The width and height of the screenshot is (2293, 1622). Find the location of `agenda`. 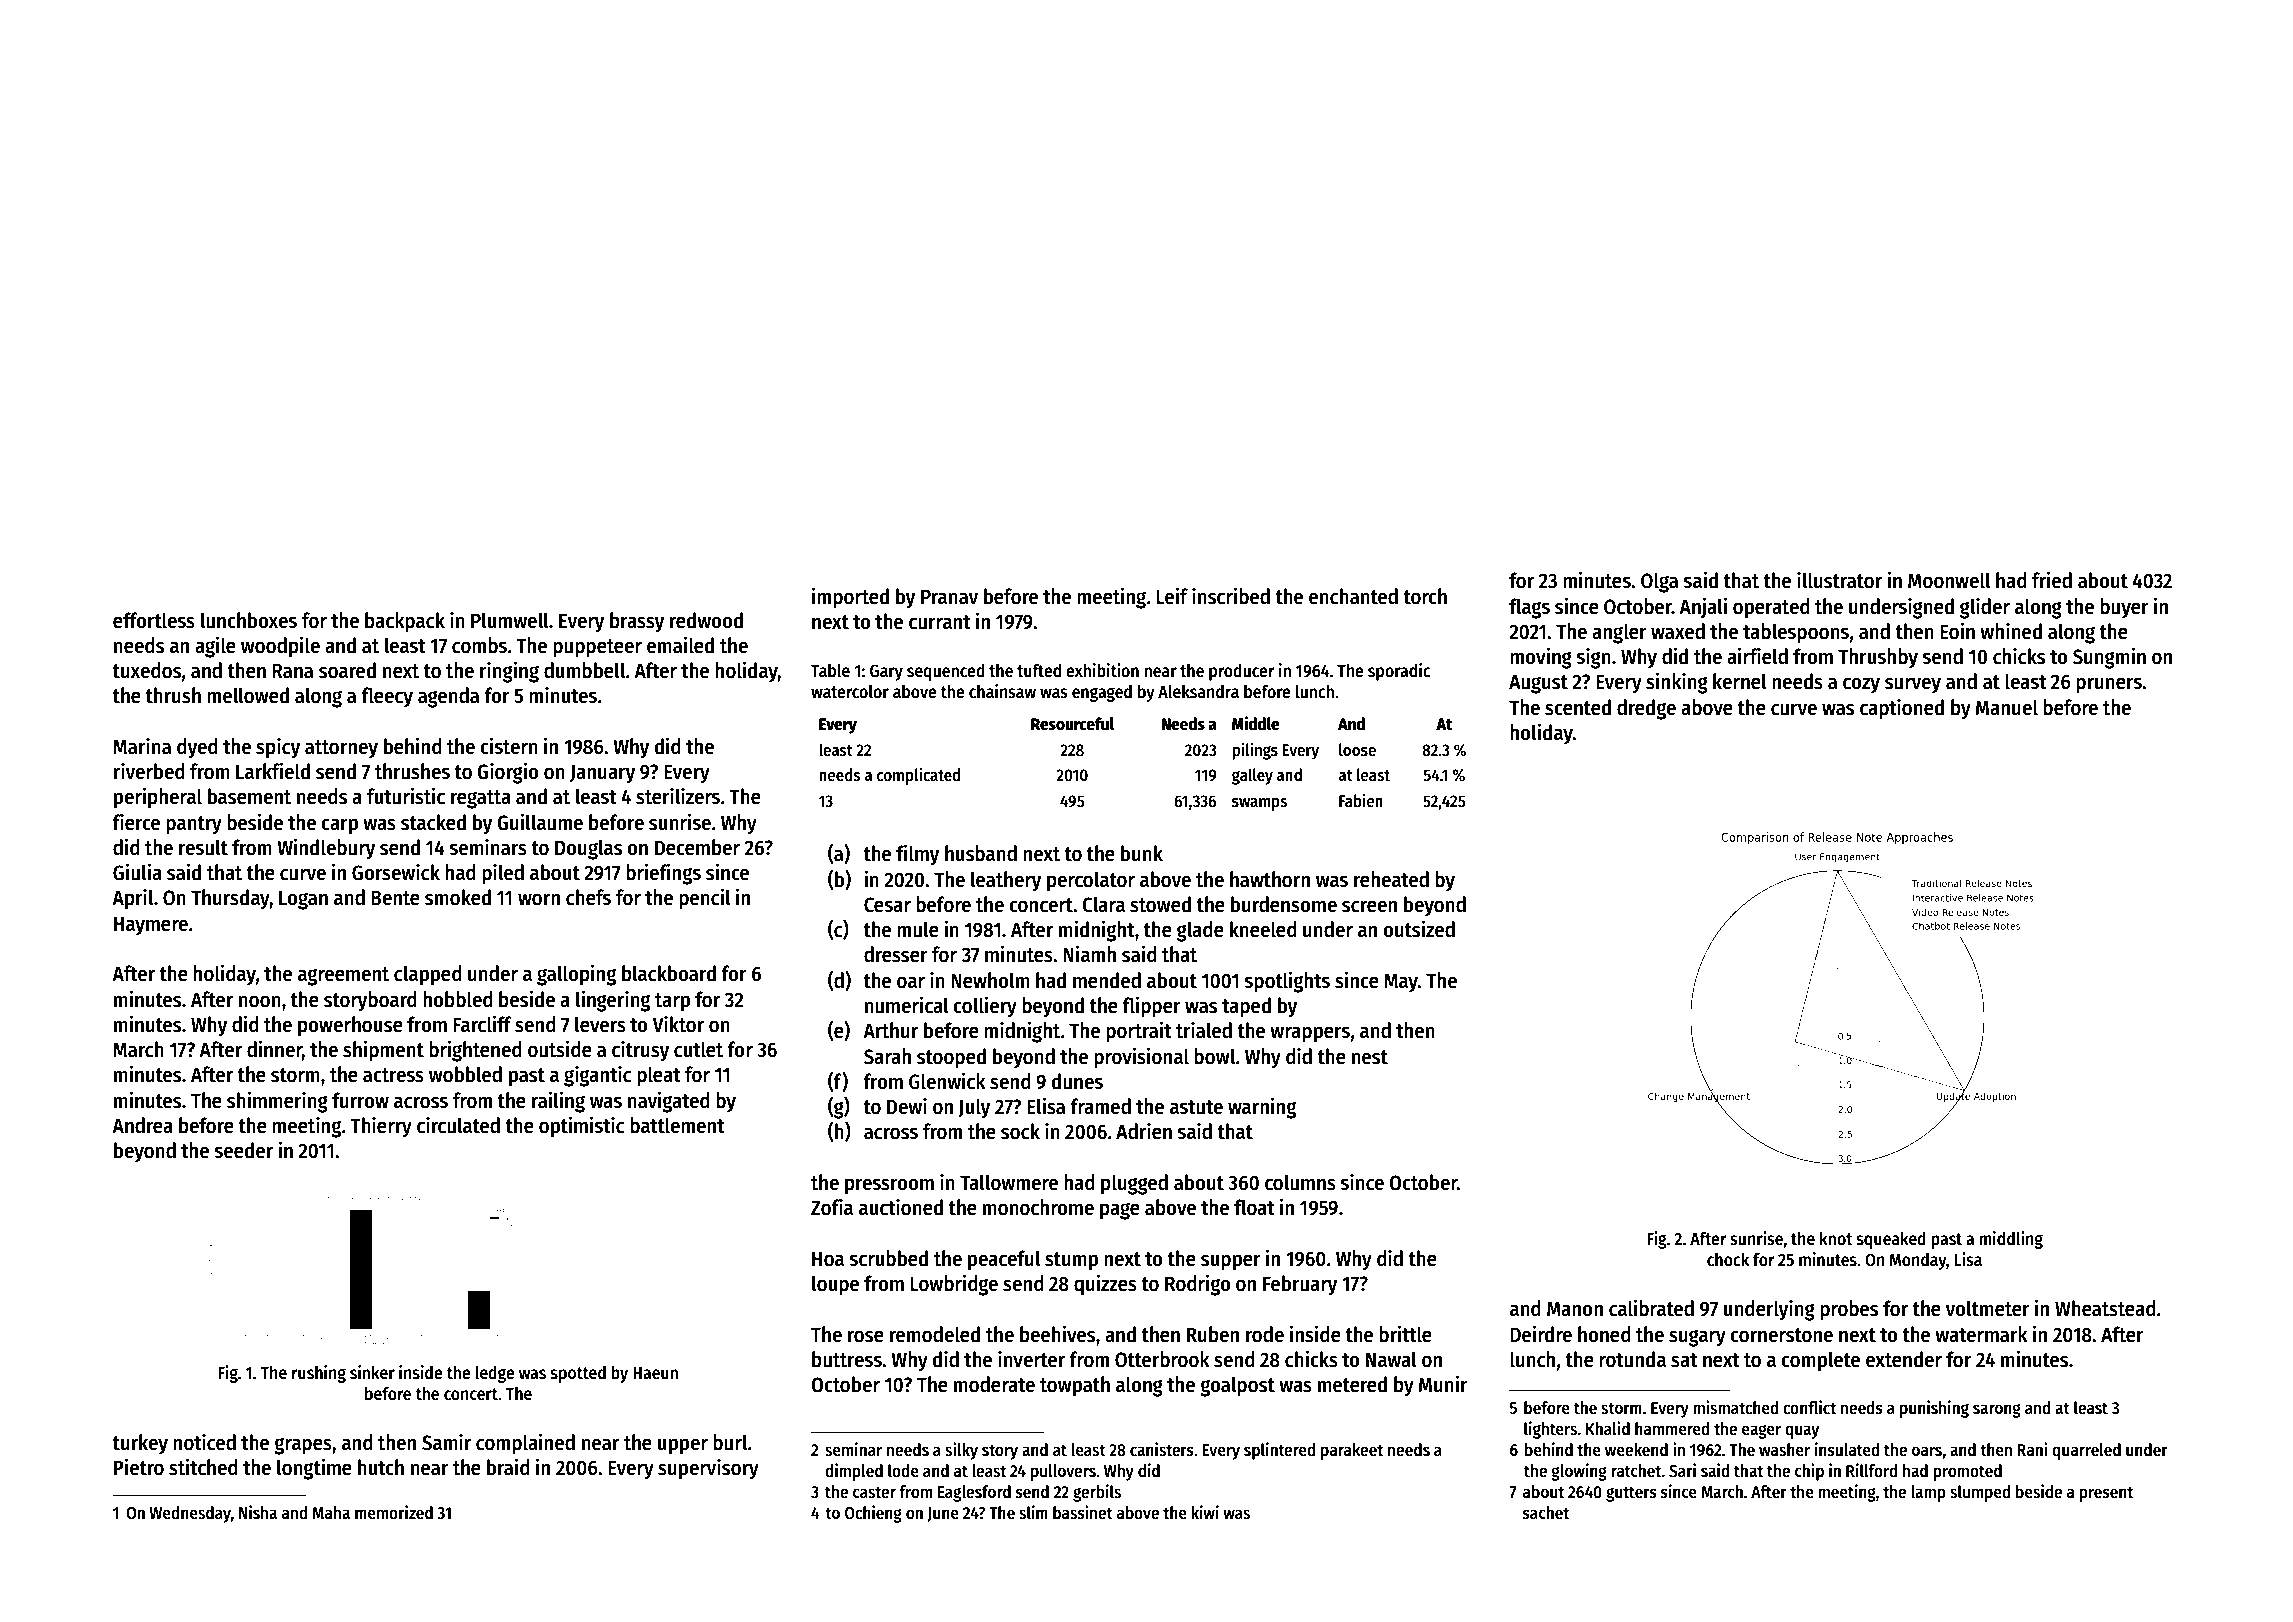

agenda is located at coordinates (448, 697).
